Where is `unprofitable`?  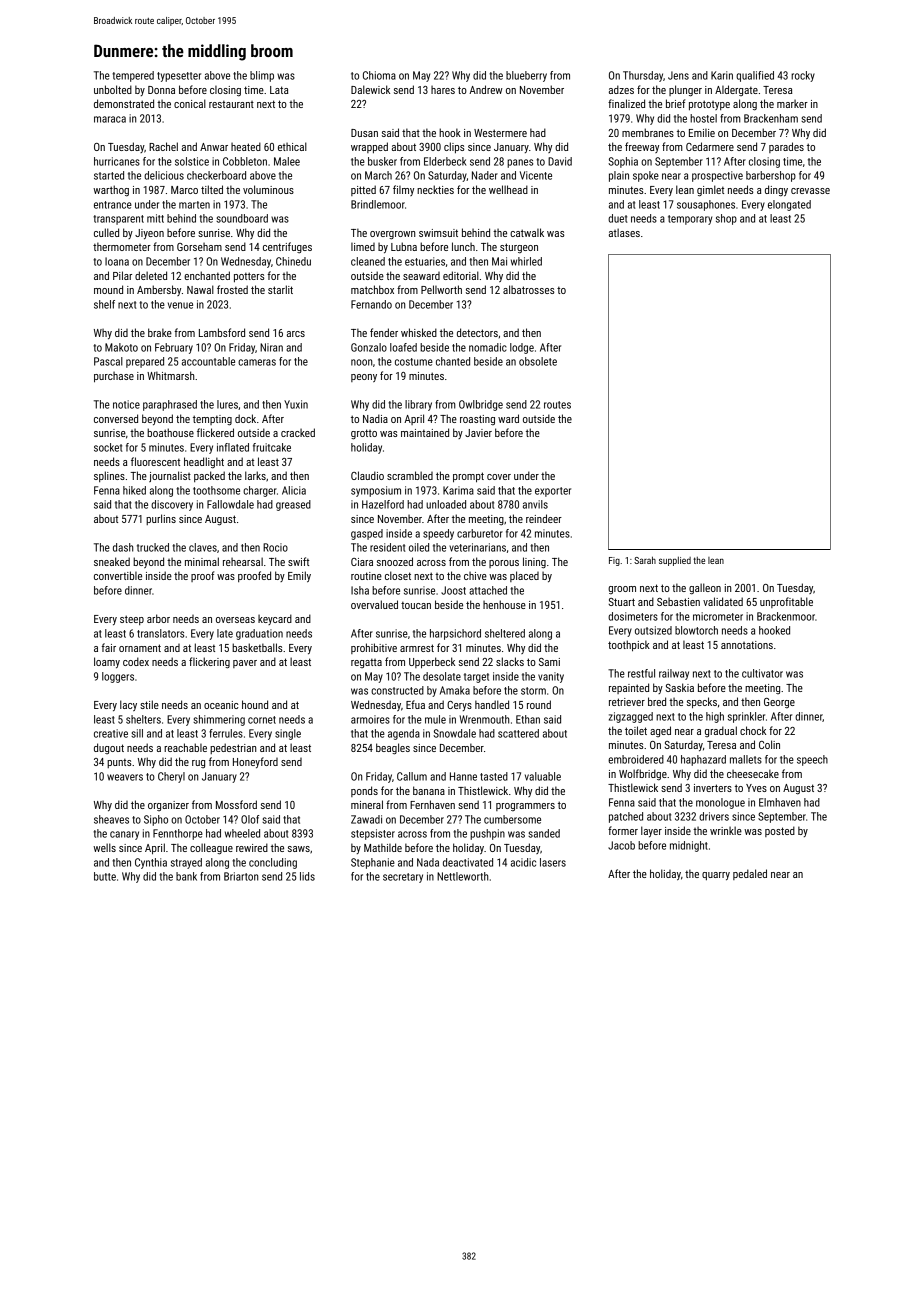
unprofitable is located at coordinates (786, 602).
